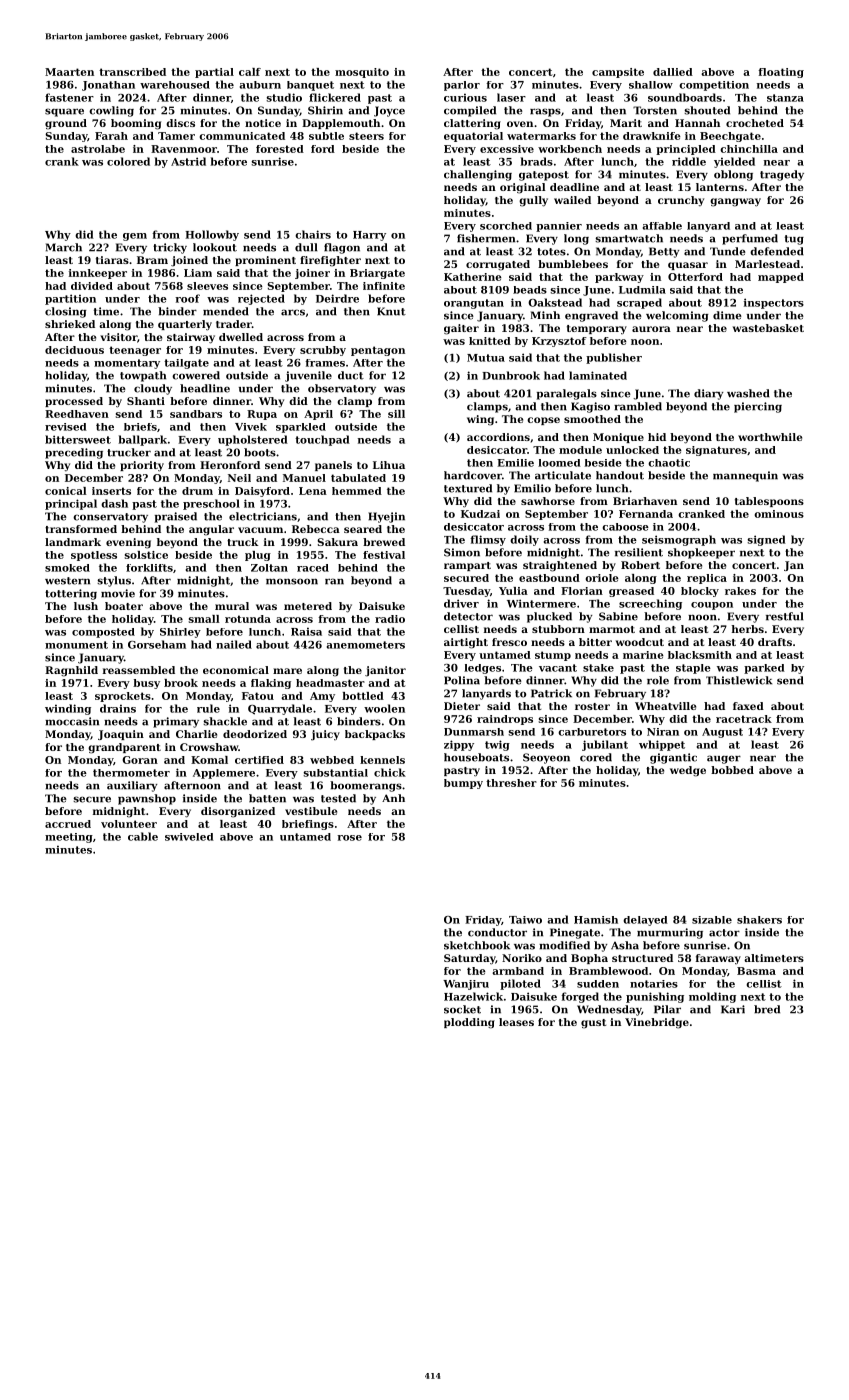 The width and height of the screenshot is (849, 1400). I want to click on drafts, so click(775, 642).
